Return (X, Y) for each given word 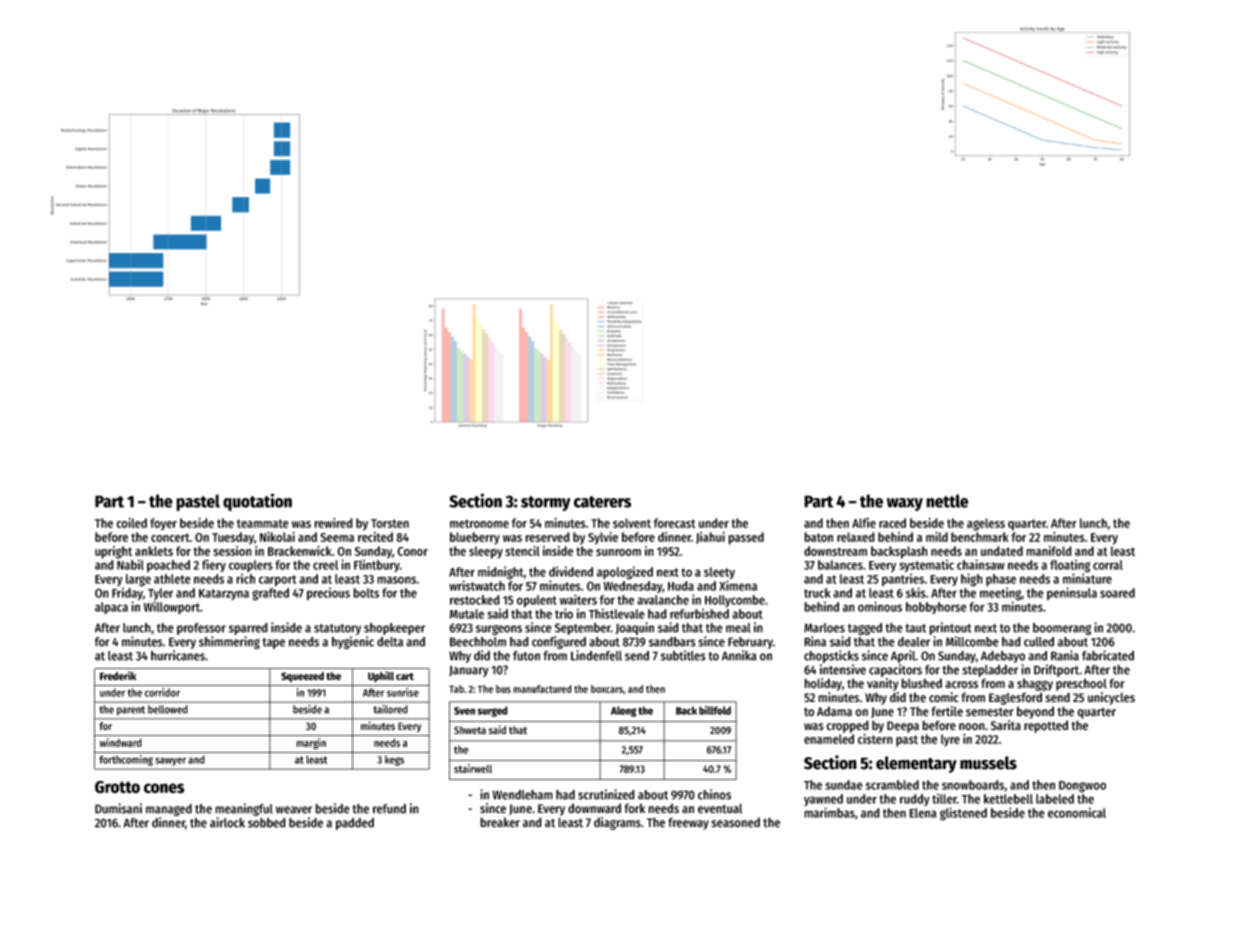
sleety (719, 573)
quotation (257, 502)
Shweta (470, 730)
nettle (947, 501)
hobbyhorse (936, 608)
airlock (227, 822)
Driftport (1056, 670)
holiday (823, 684)
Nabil (130, 564)
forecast (675, 523)
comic (944, 697)
